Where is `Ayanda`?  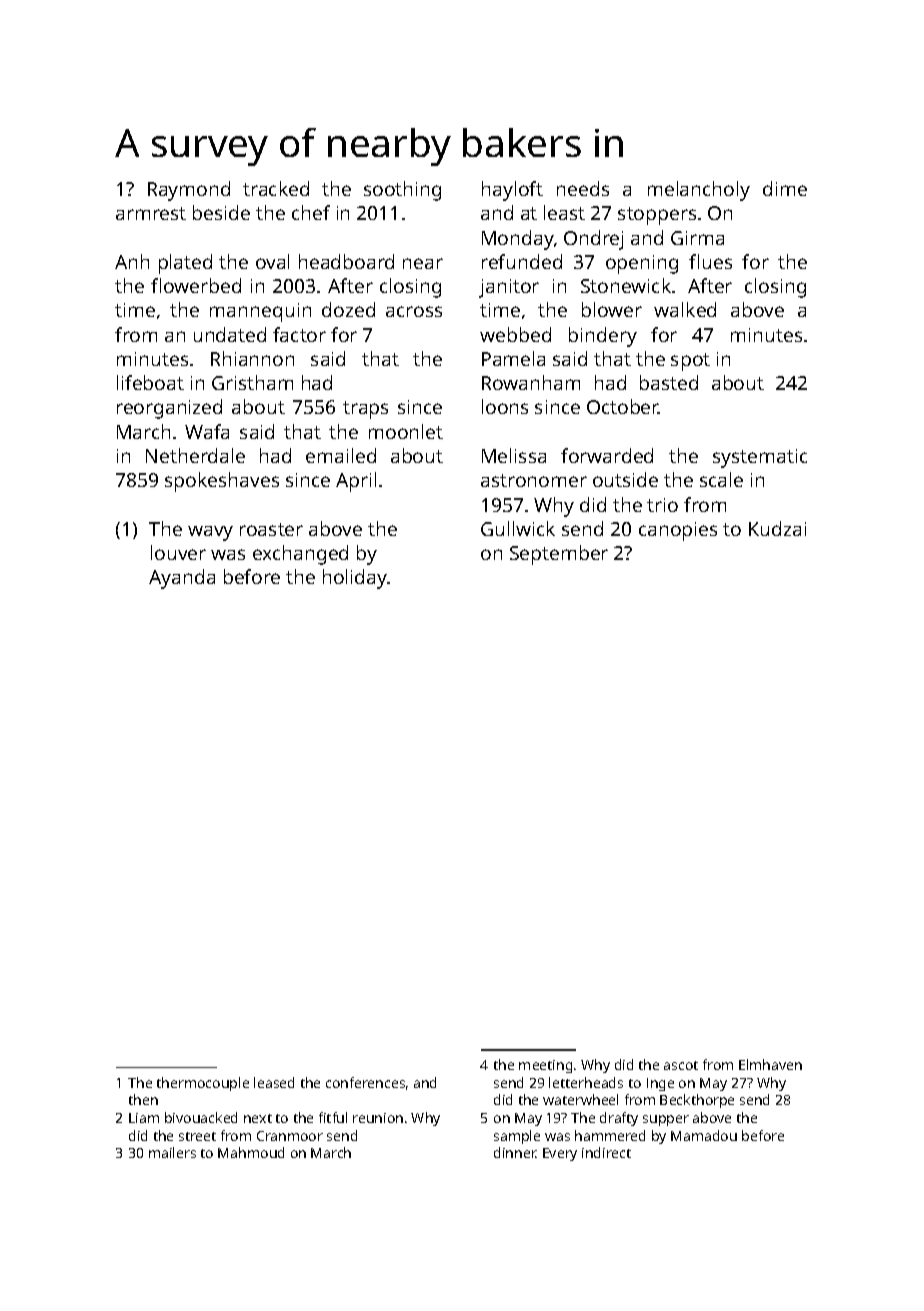
Ayanda is located at coordinates (182, 579).
